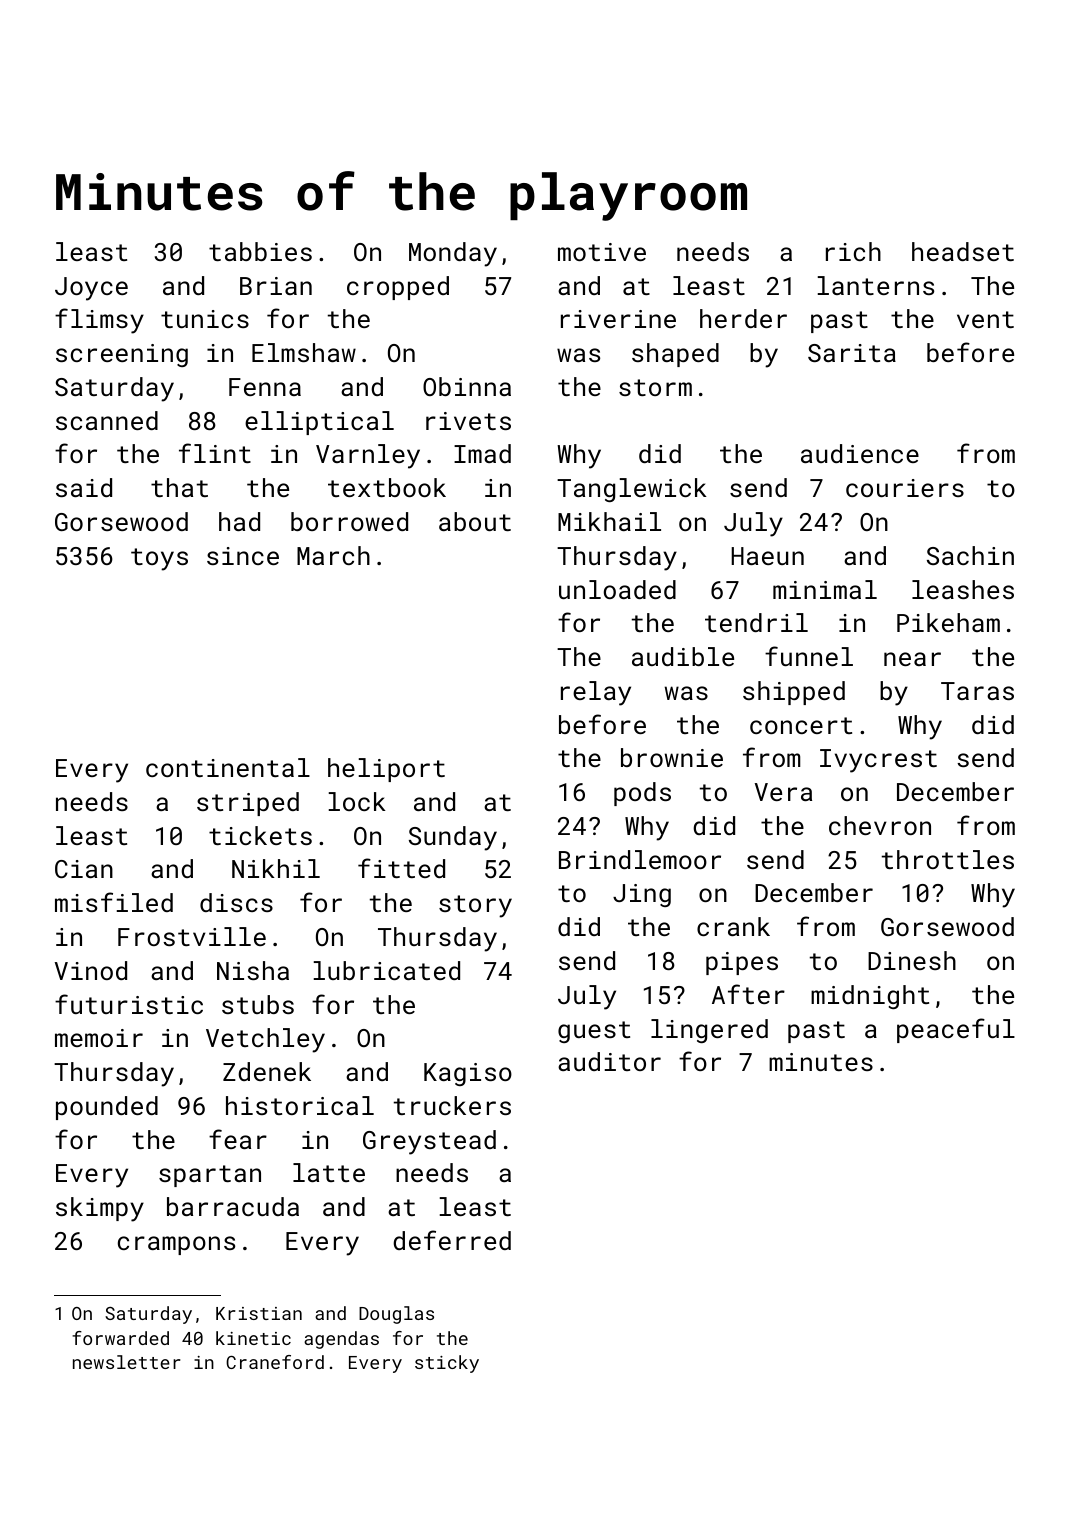 Image resolution: width=1070 pixels, height=1520 pixels. What do you see at coordinates (467, 386) in the screenshot?
I see `Obinna` at bounding box center [467, 386].
